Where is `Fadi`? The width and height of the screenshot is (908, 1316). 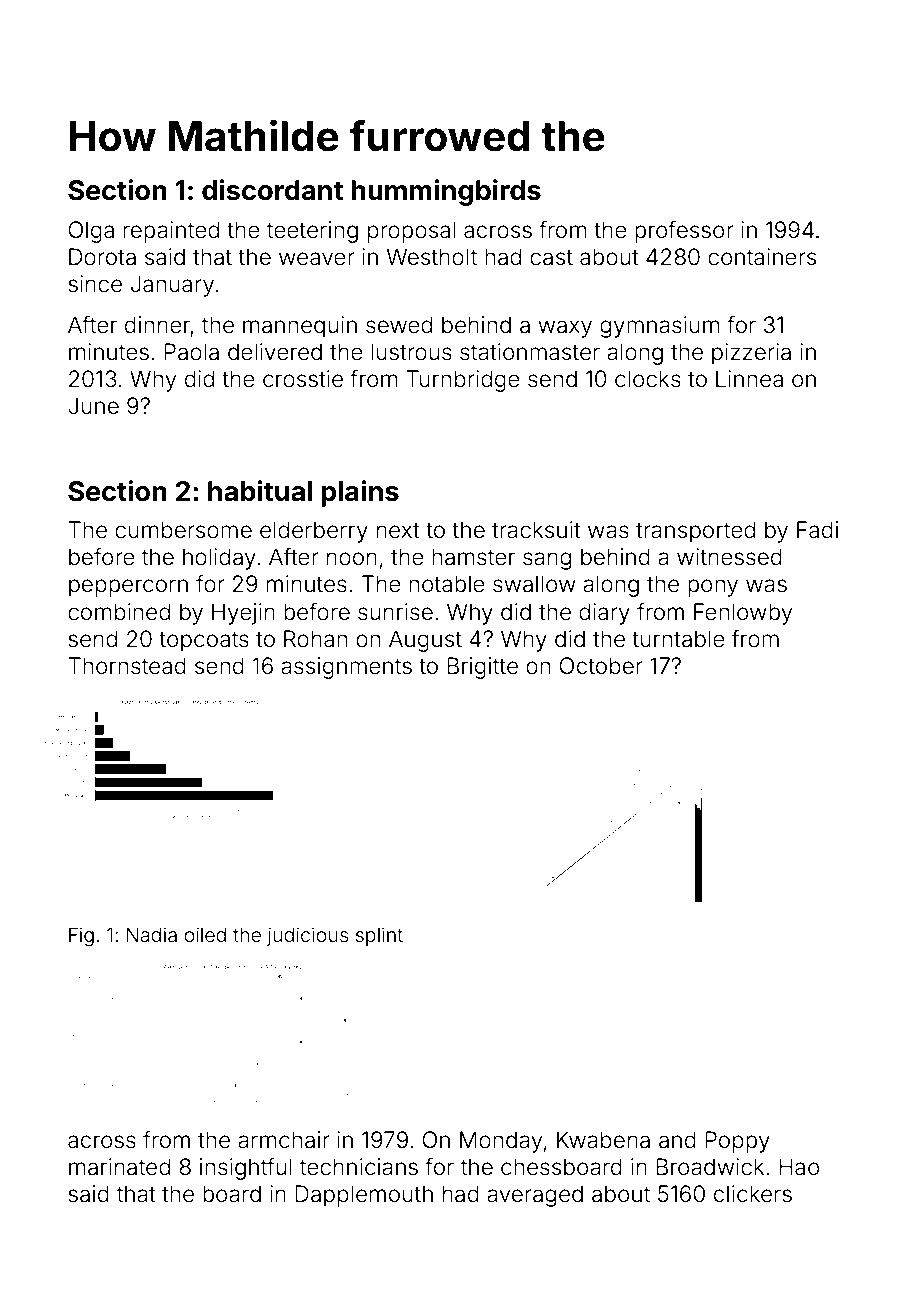 Fadi is located at coordinates (817, 530).
